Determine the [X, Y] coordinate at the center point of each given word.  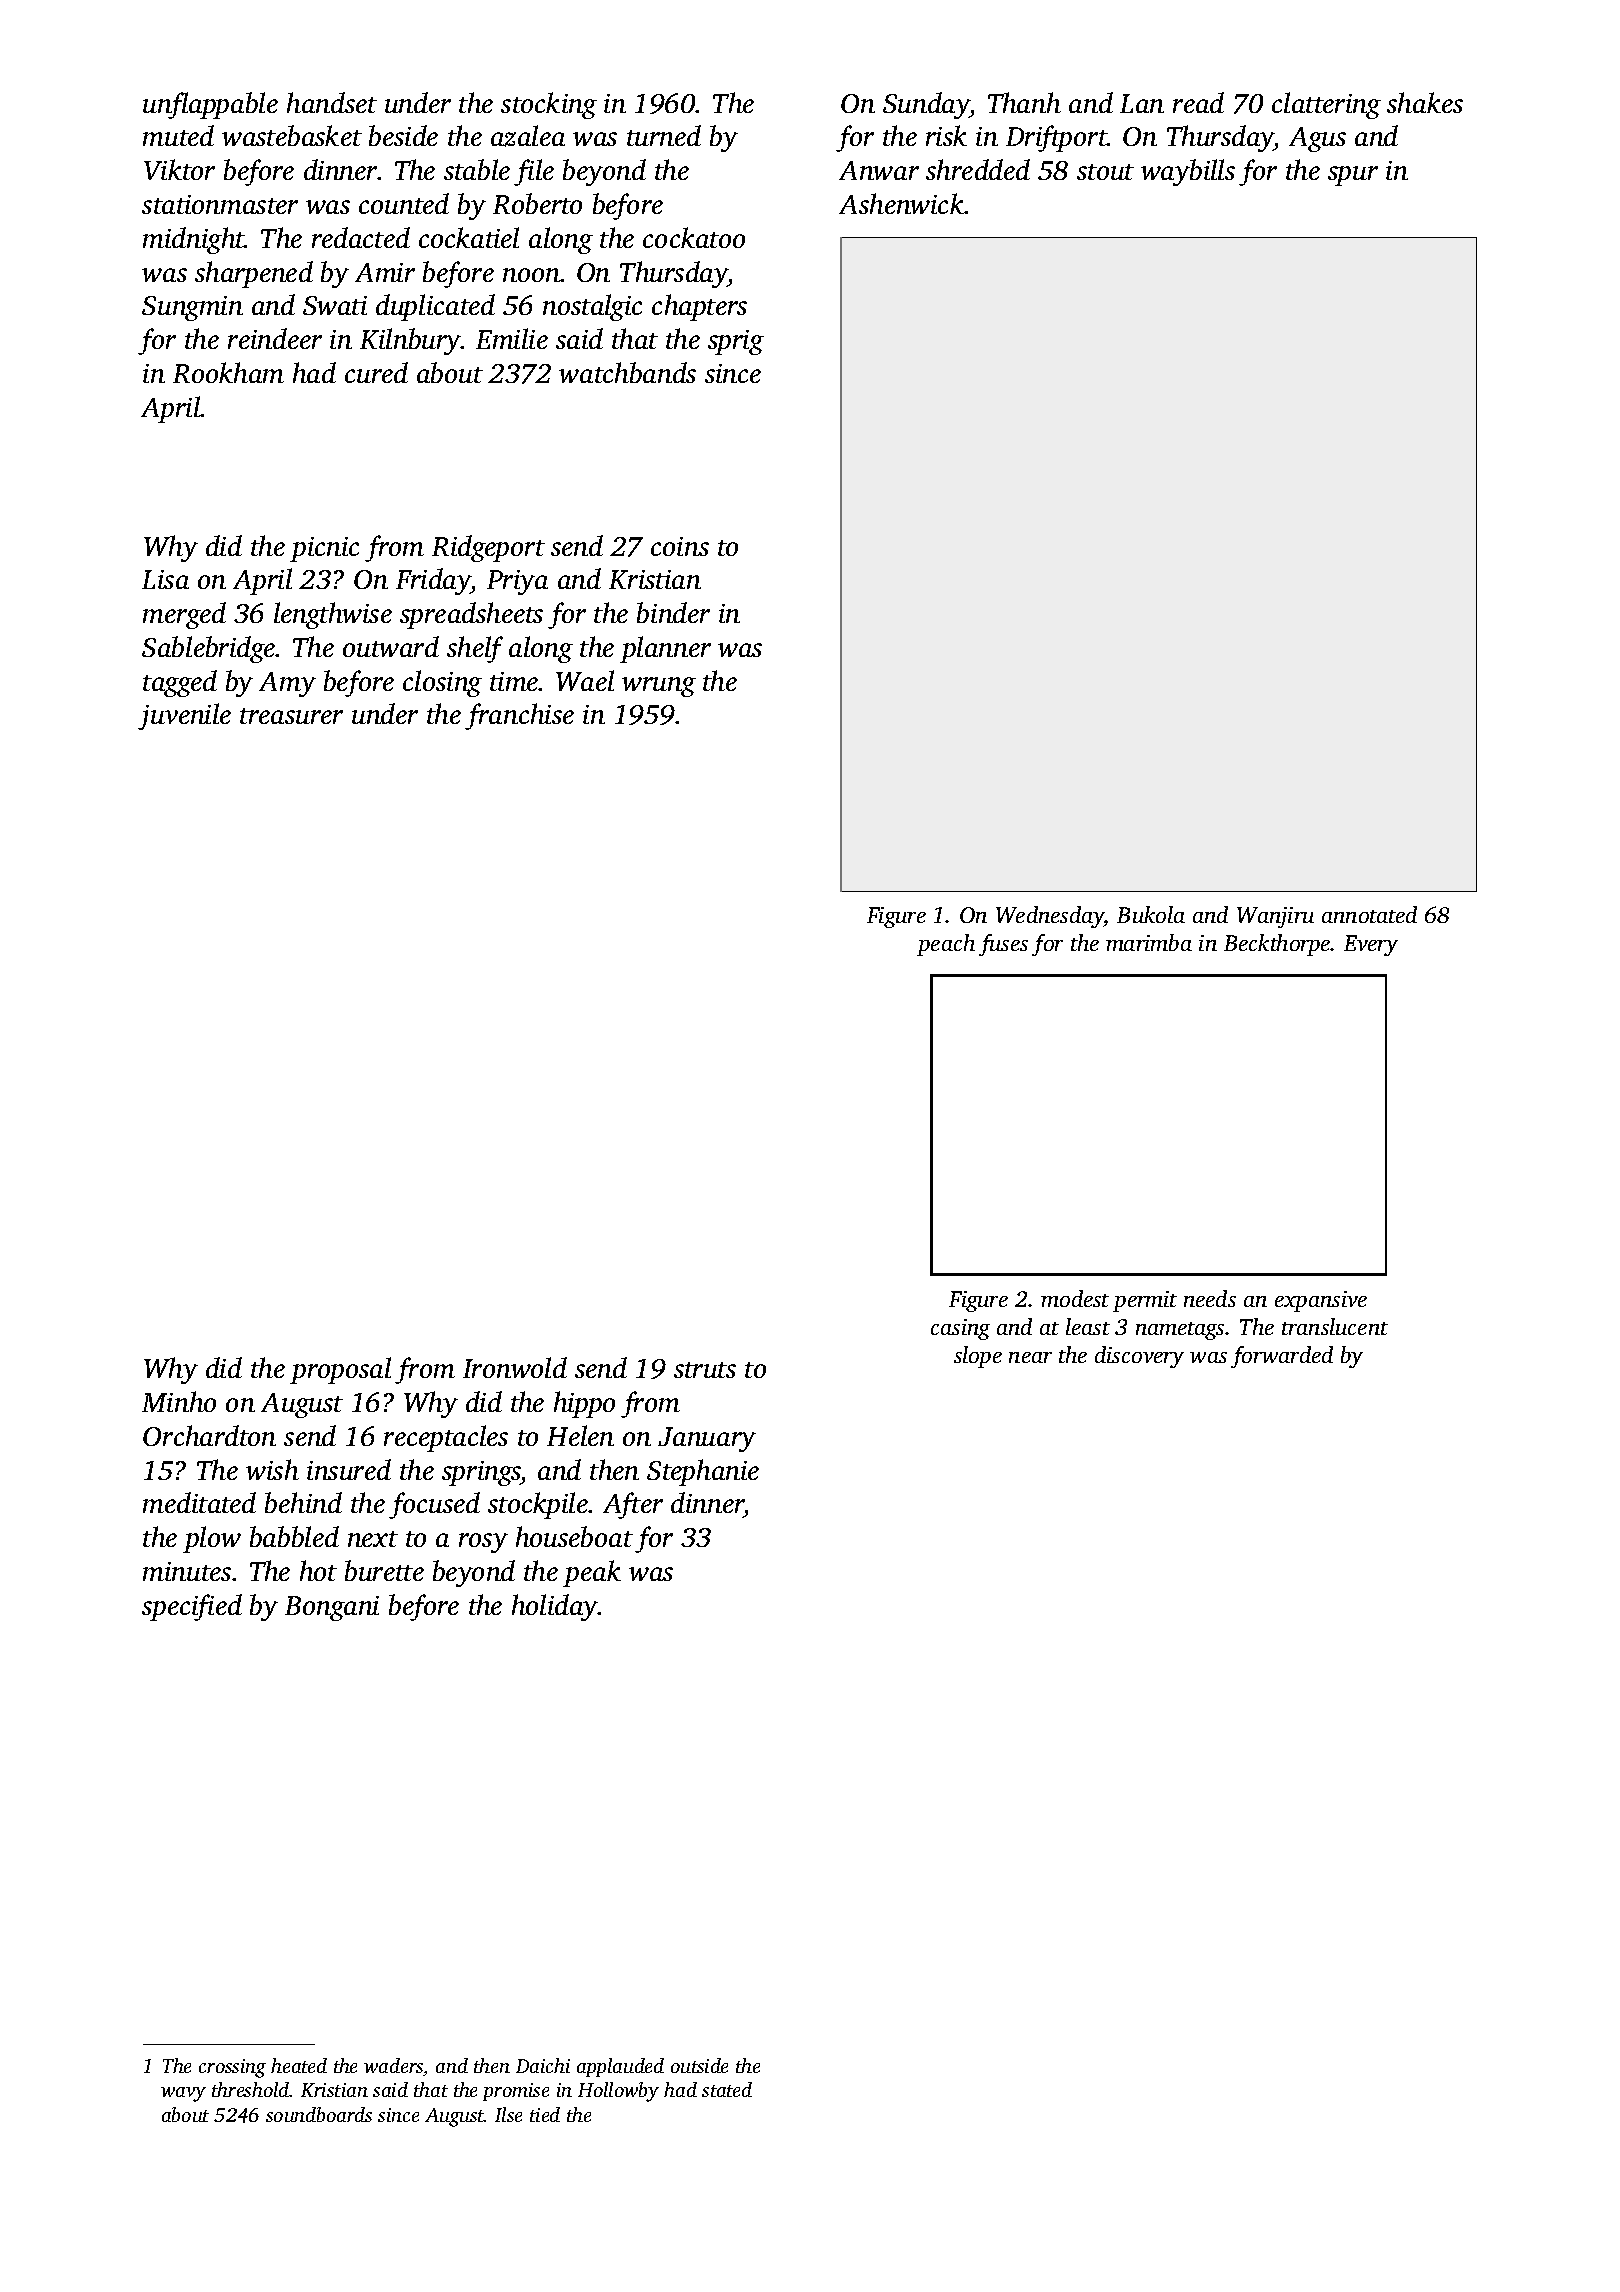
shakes [1425, 102]
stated [727, 2089]
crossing [232, 2068]
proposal [340, 1370]
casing [960, 1329]
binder [673, 612]
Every [1371, 945]
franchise [519, 716]
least [1088, 1326]
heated [299, 2065]
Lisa [165, 579]
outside [699, 2065]
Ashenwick [901, 203]
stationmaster [220, 204]
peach [946, 945]
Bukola [1151, 914]
